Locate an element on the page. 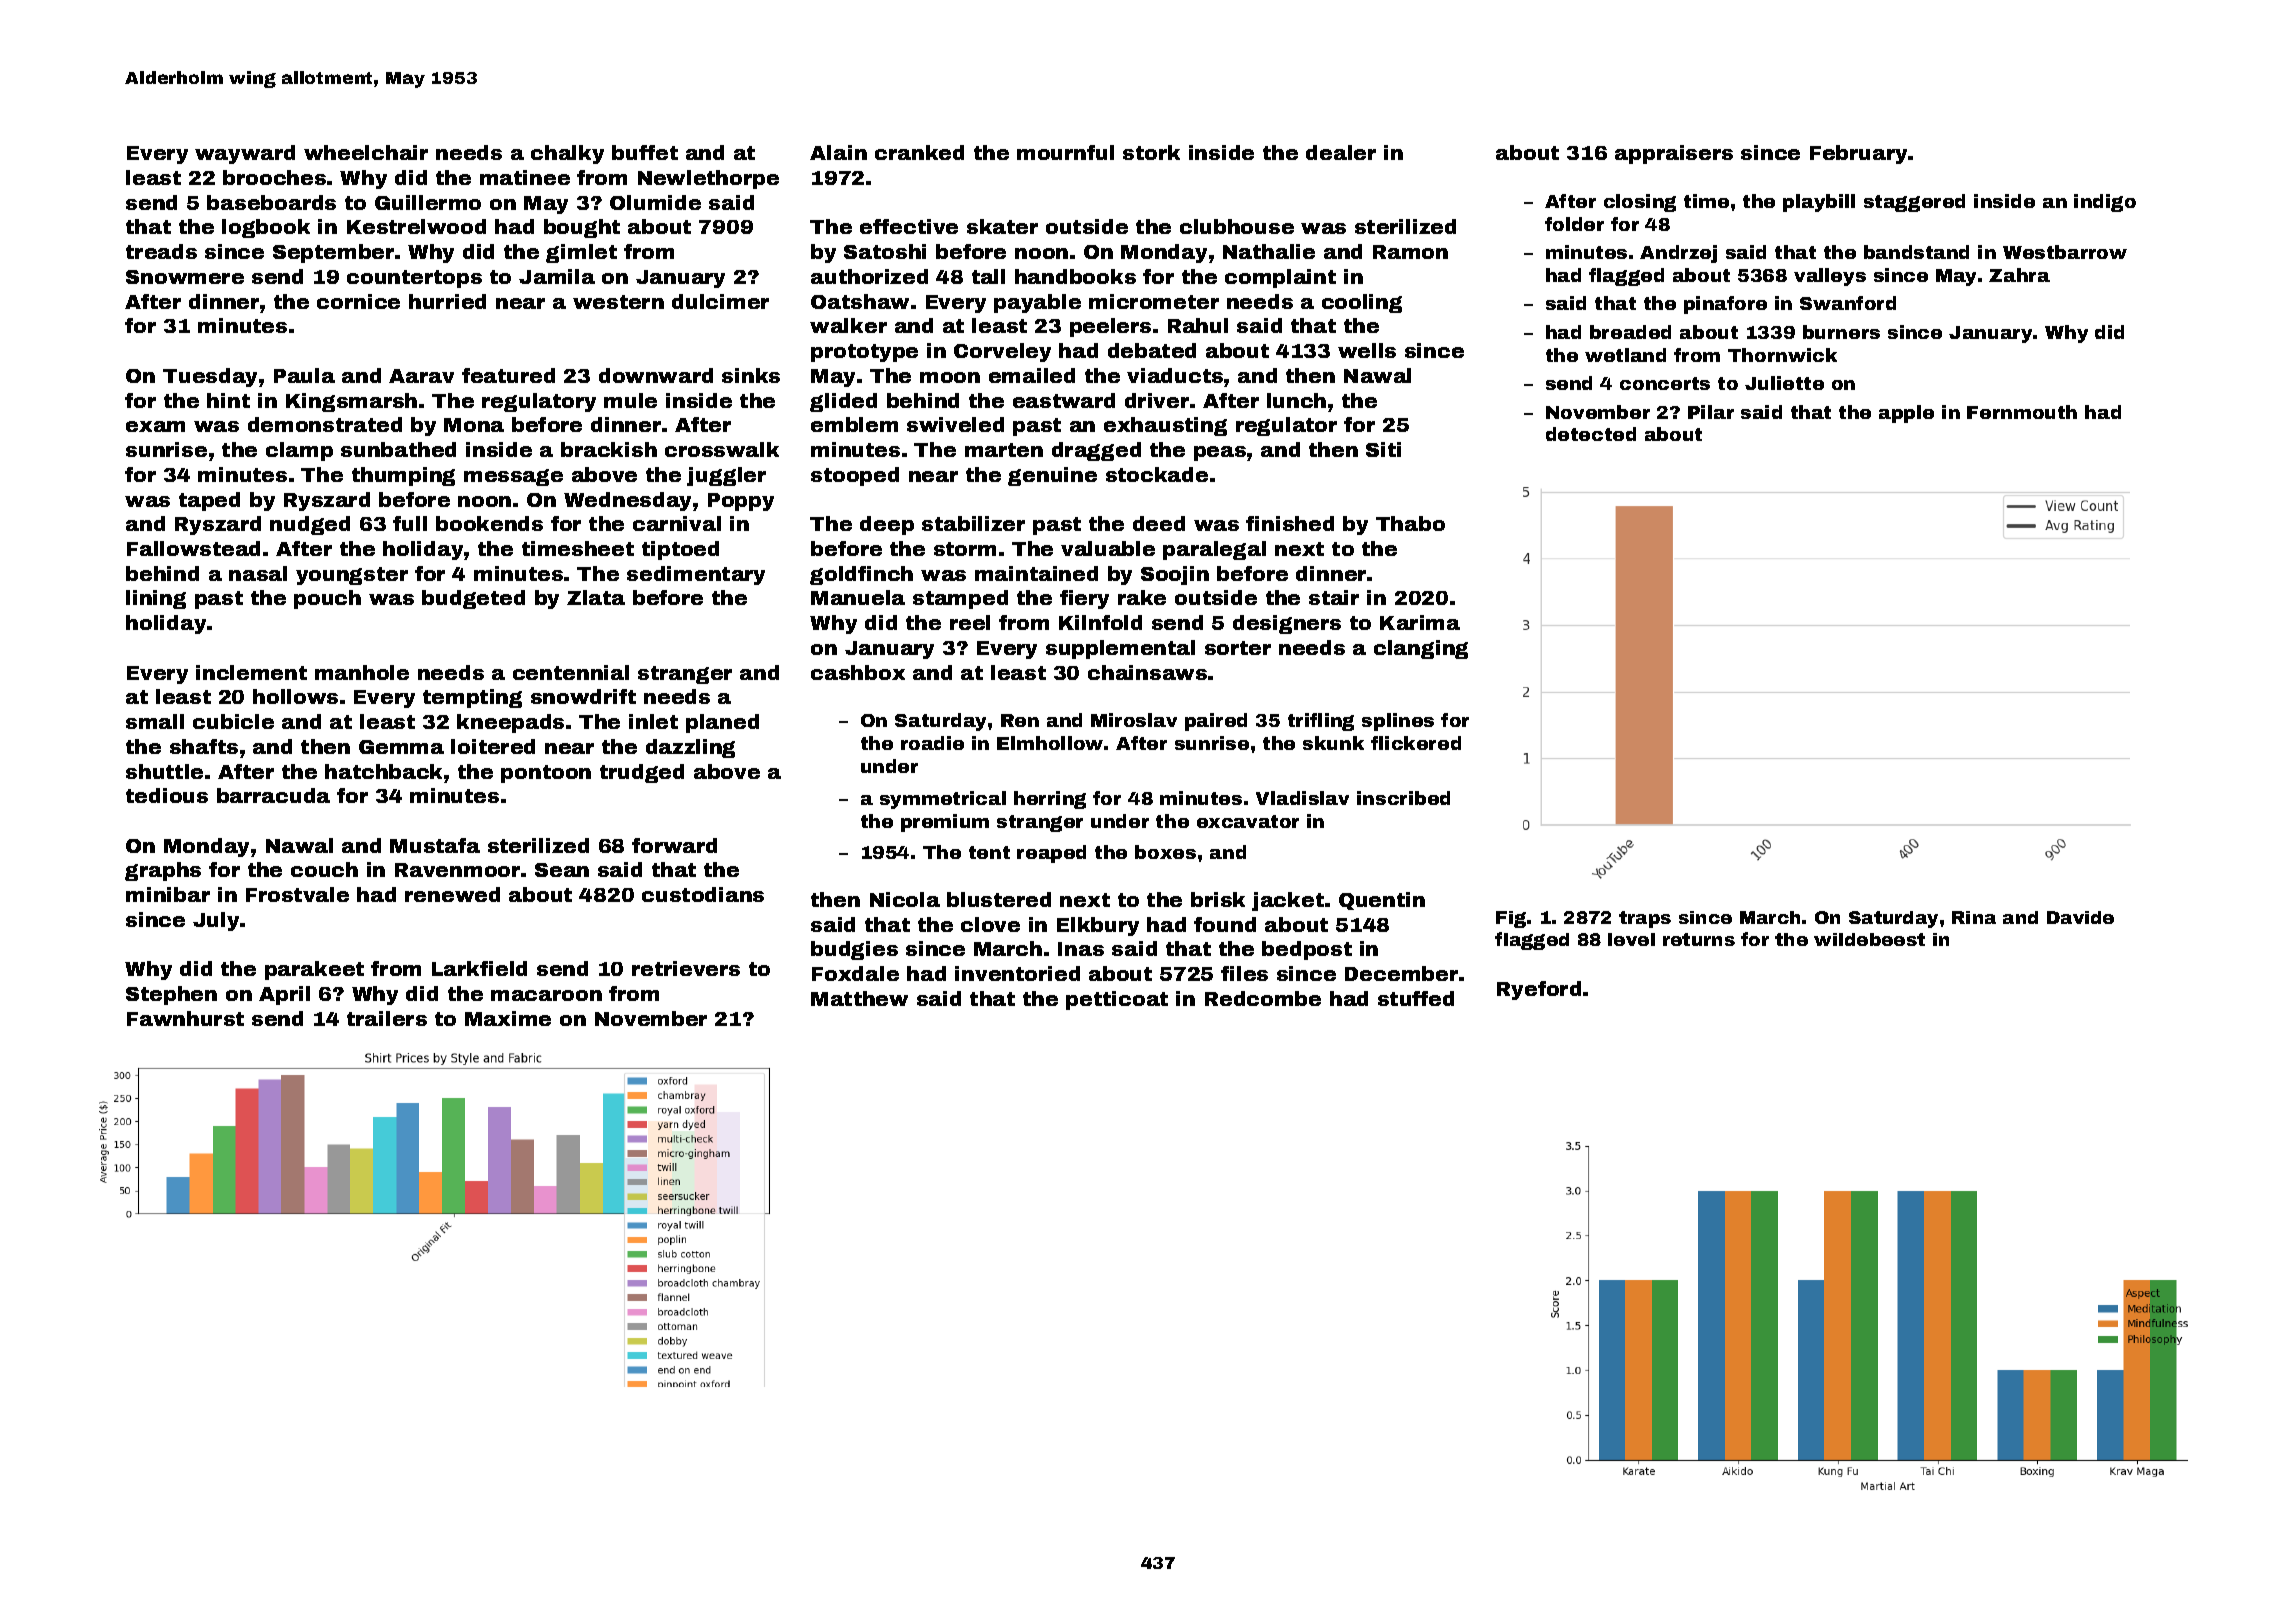 The image size is (2282, 1614). Redcombe is located at coordinates (1263, 998).
